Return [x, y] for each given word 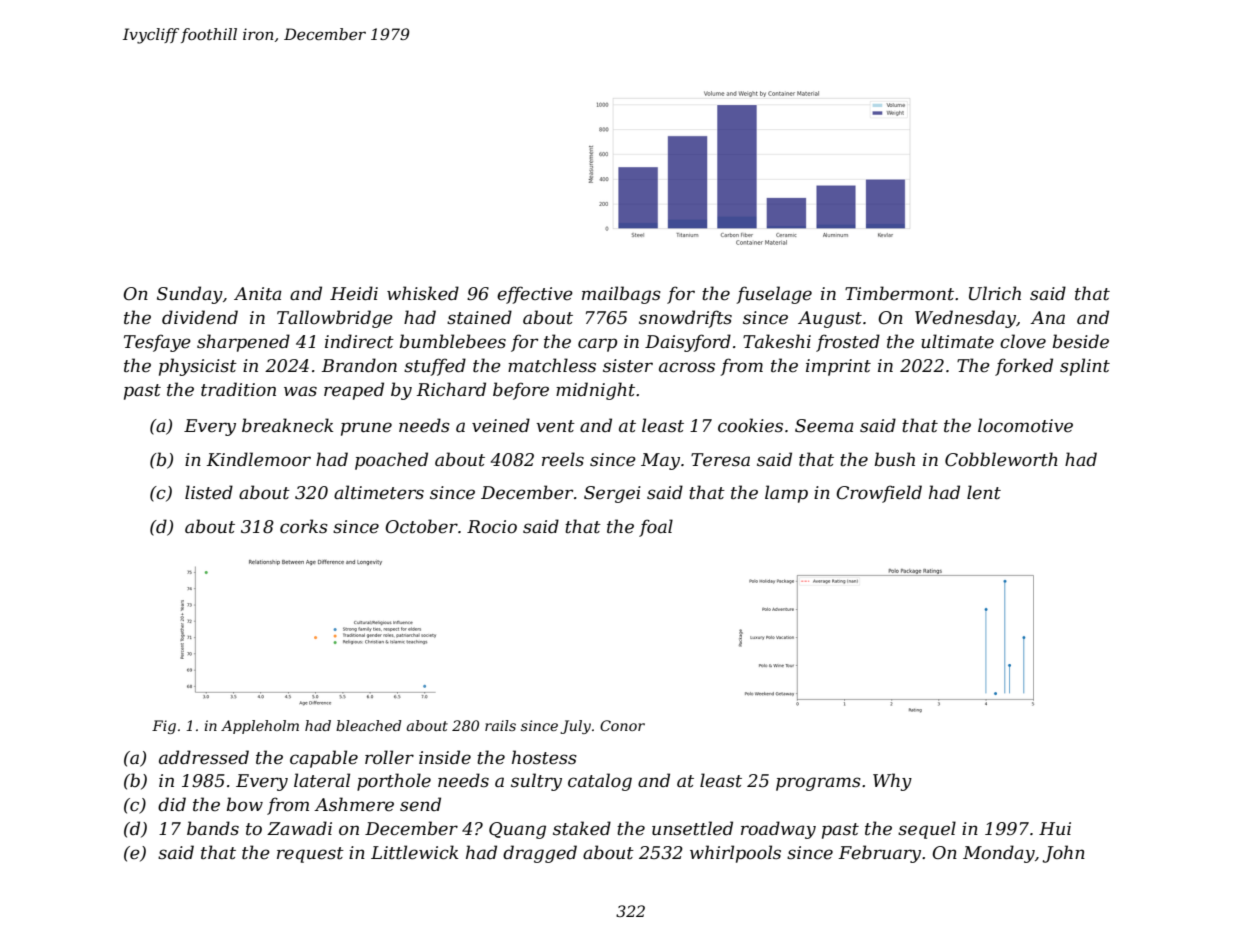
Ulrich [995, 293]
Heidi [354, 293]
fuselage [774, 295]
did [172, 804]
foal [656, 528]
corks [304, 526]
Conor [622, 725]
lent [984, 492]
